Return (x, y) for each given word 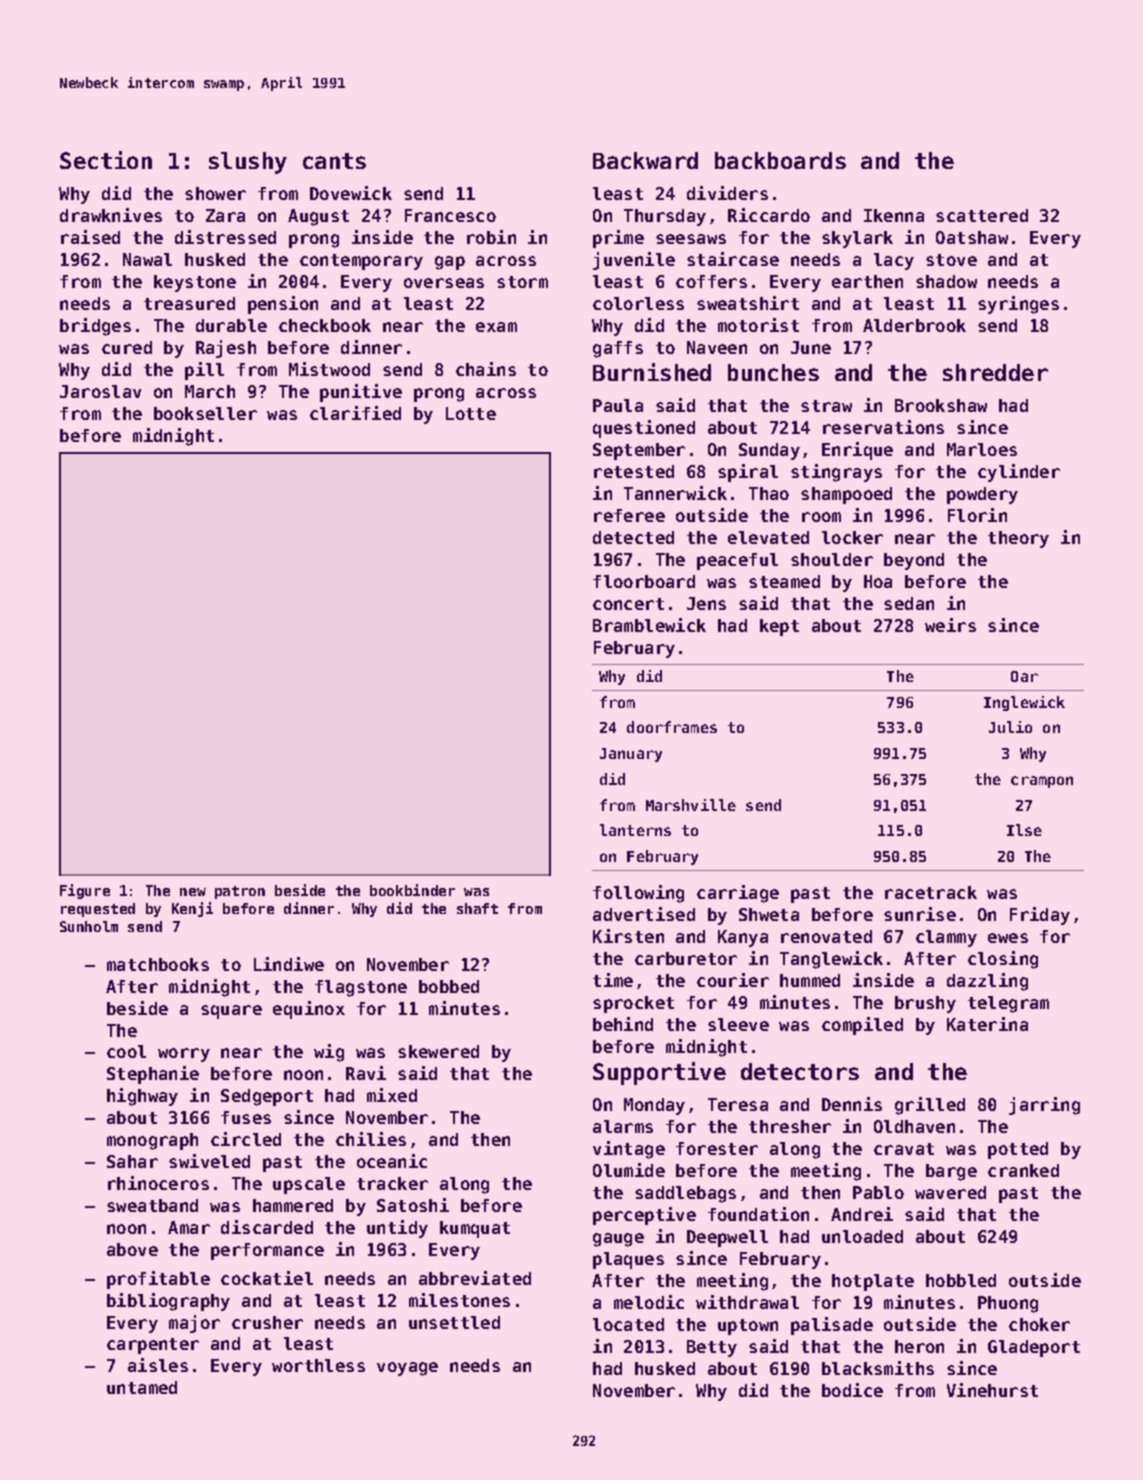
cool (126, 1051)
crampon (1042, 782)
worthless (318, 1365)
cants (334, 161)
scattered (982, 215)
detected (633, 537)
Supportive (659, 1073)
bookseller (205, 413)
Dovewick (351, 193)
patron (240, 892)
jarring (1044, 1106)
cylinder (1019, 473)
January (631, 755)
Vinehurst (992, 1390)
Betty (712, 1348)
